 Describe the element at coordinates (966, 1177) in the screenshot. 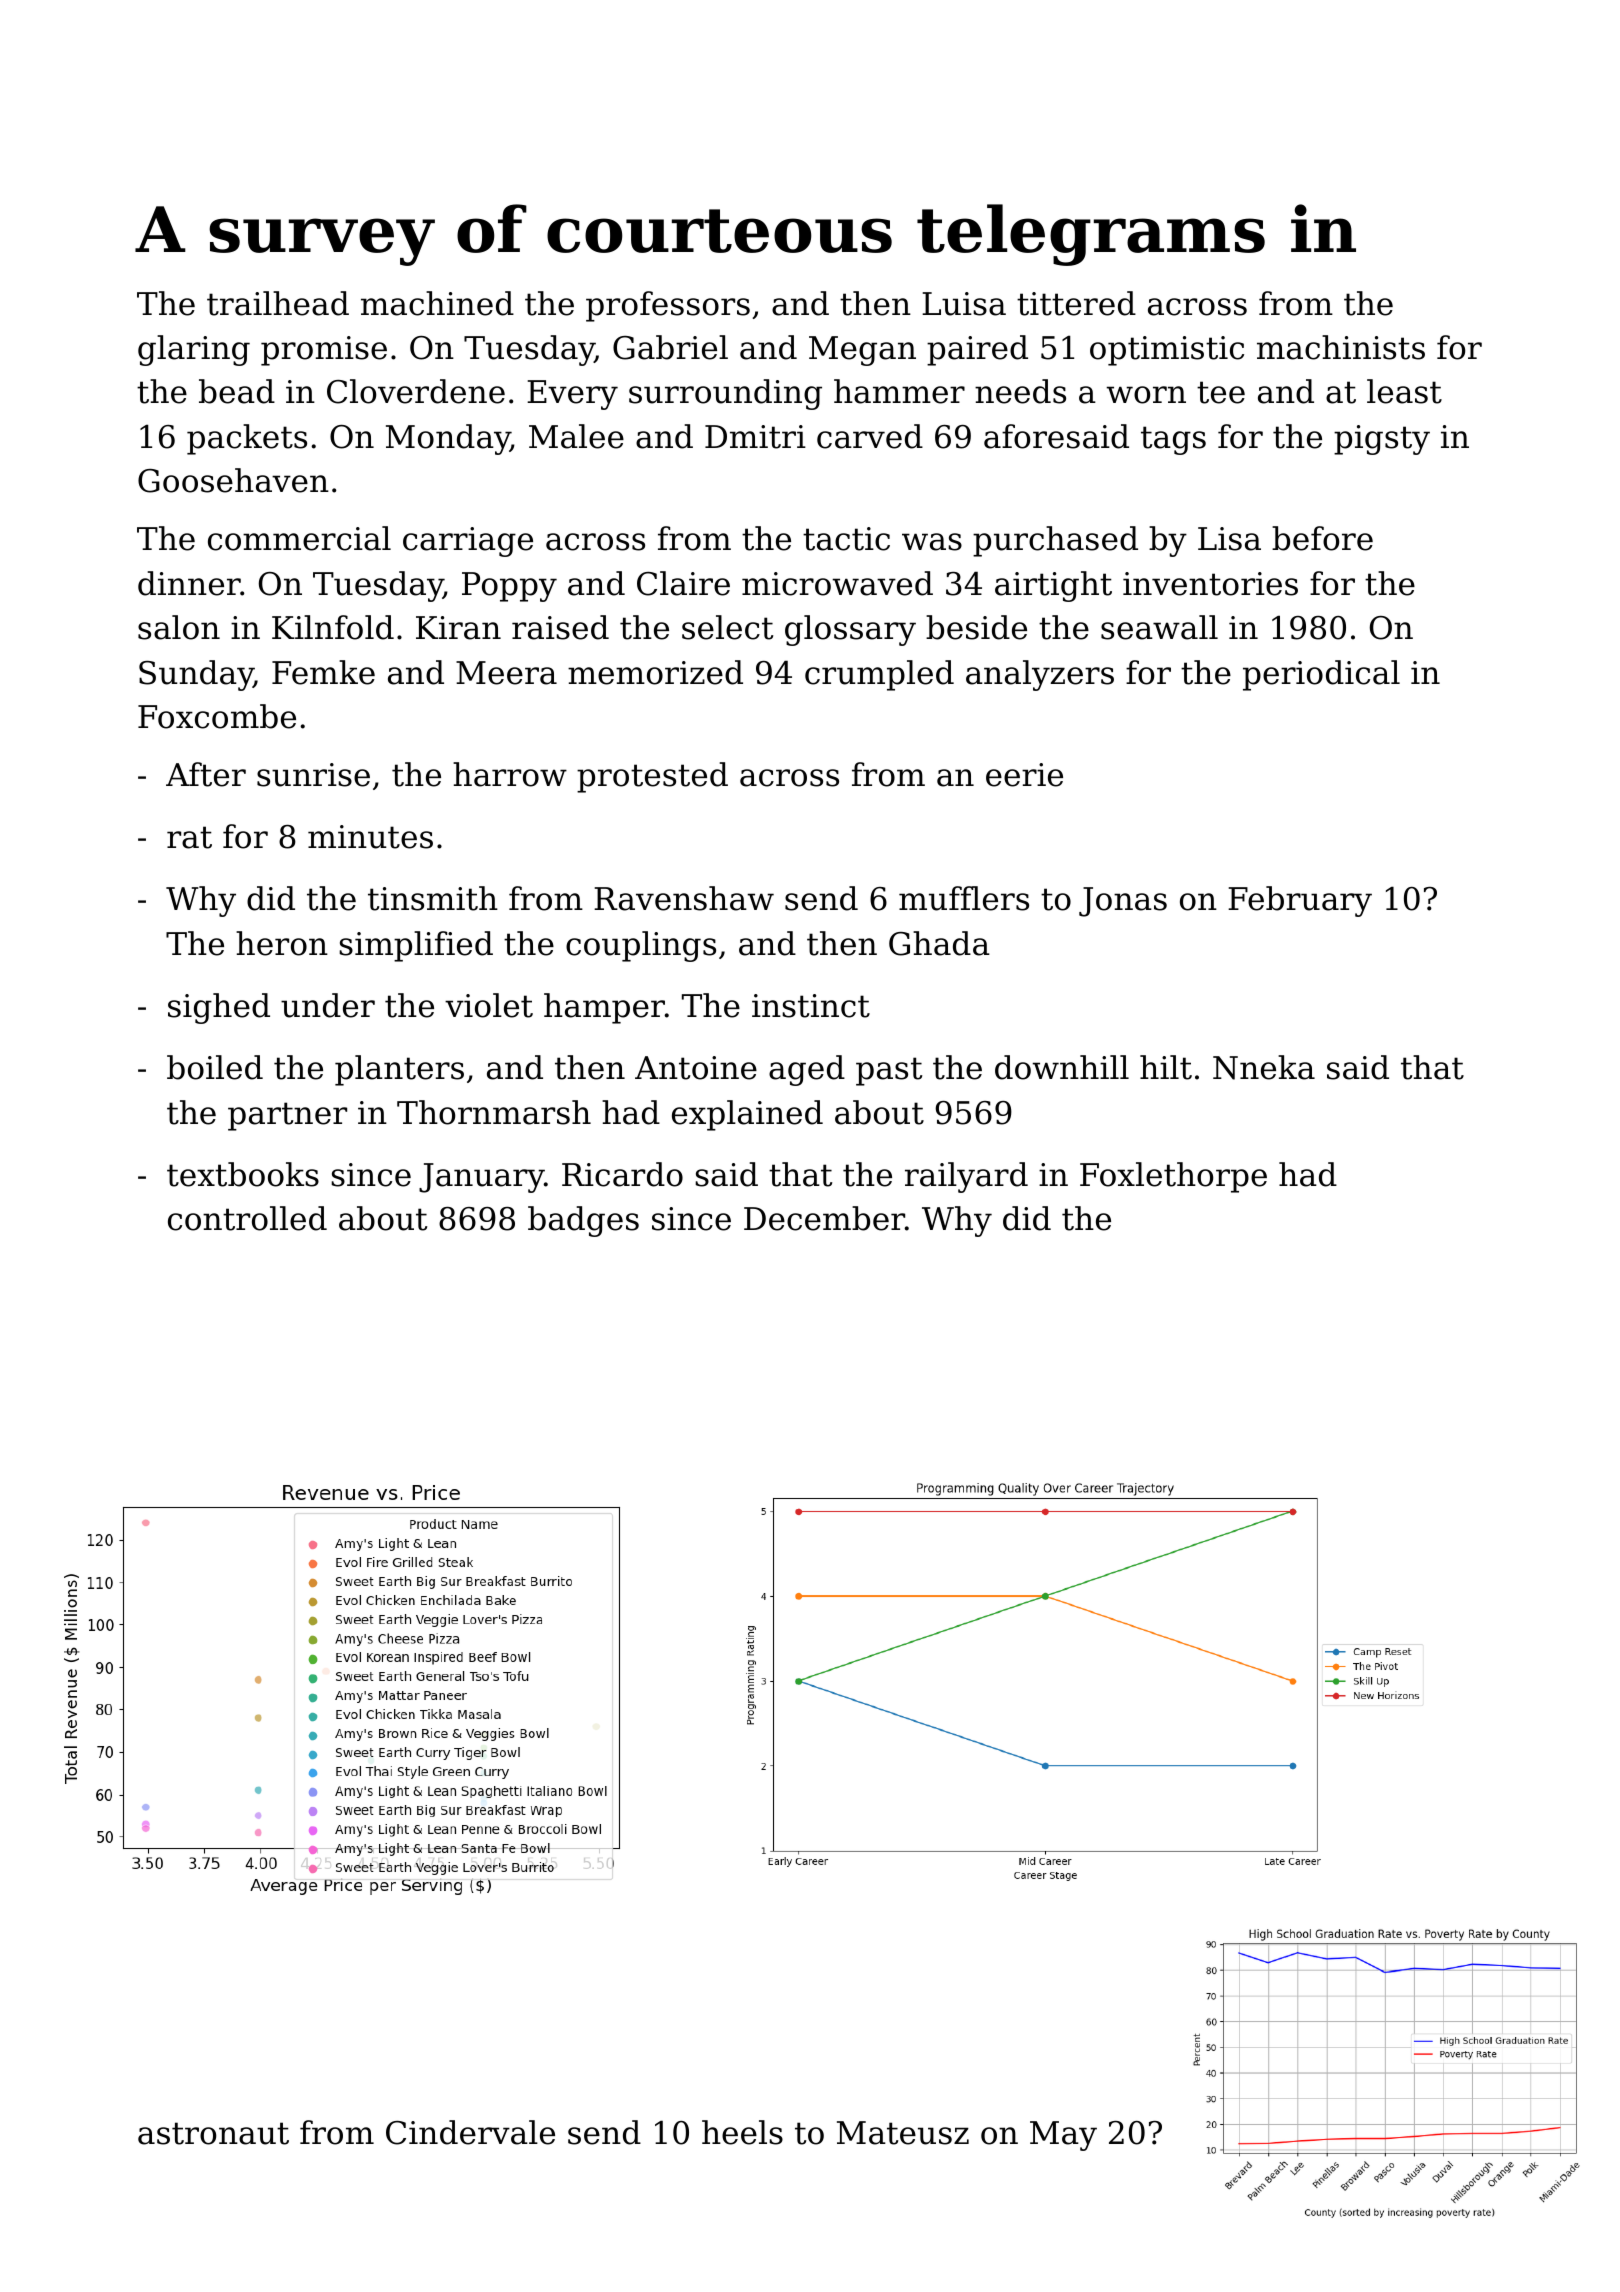

I see `railyard` at that location.
